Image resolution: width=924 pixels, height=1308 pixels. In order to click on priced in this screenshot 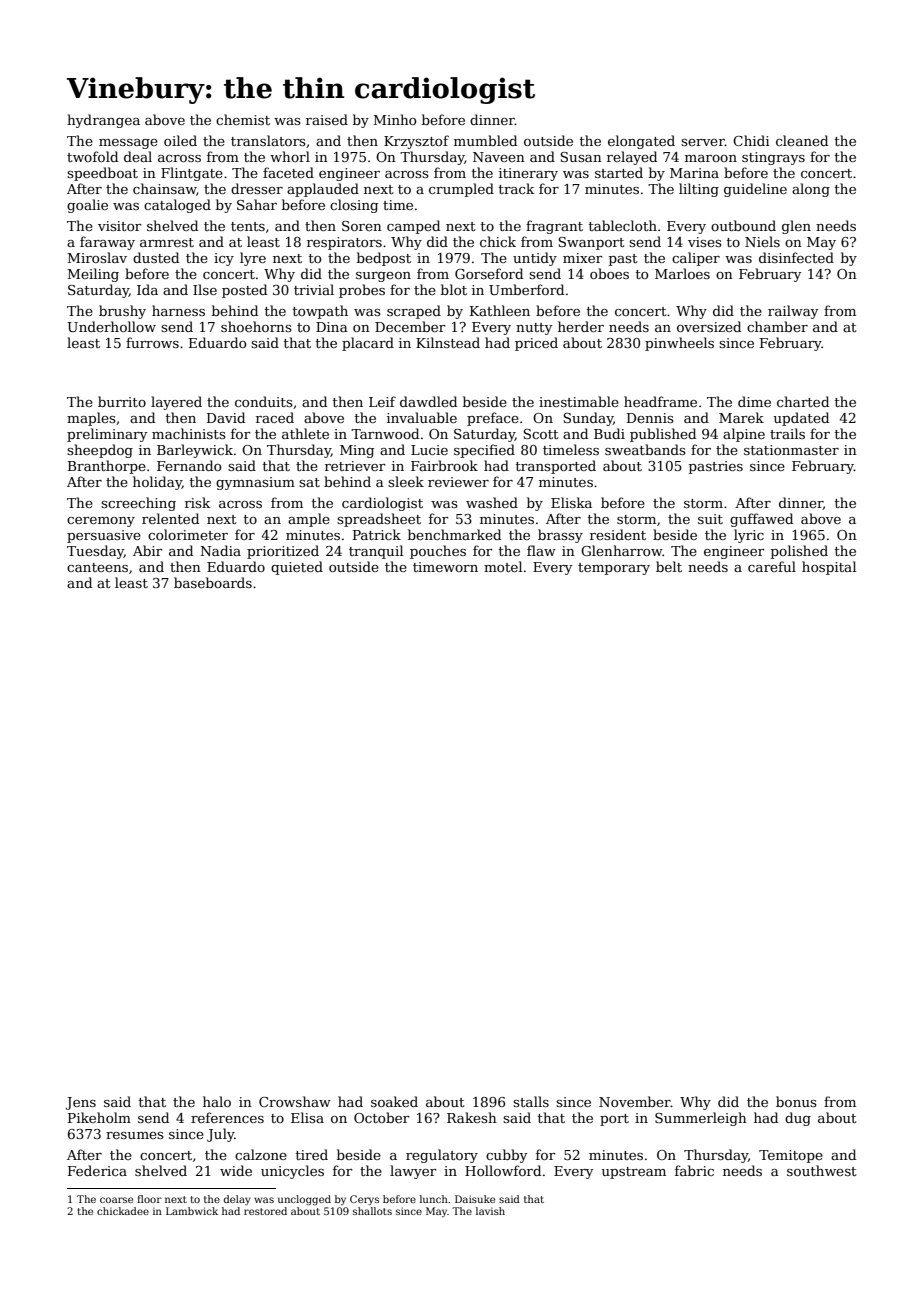, I will do `click(536, 344)`.
